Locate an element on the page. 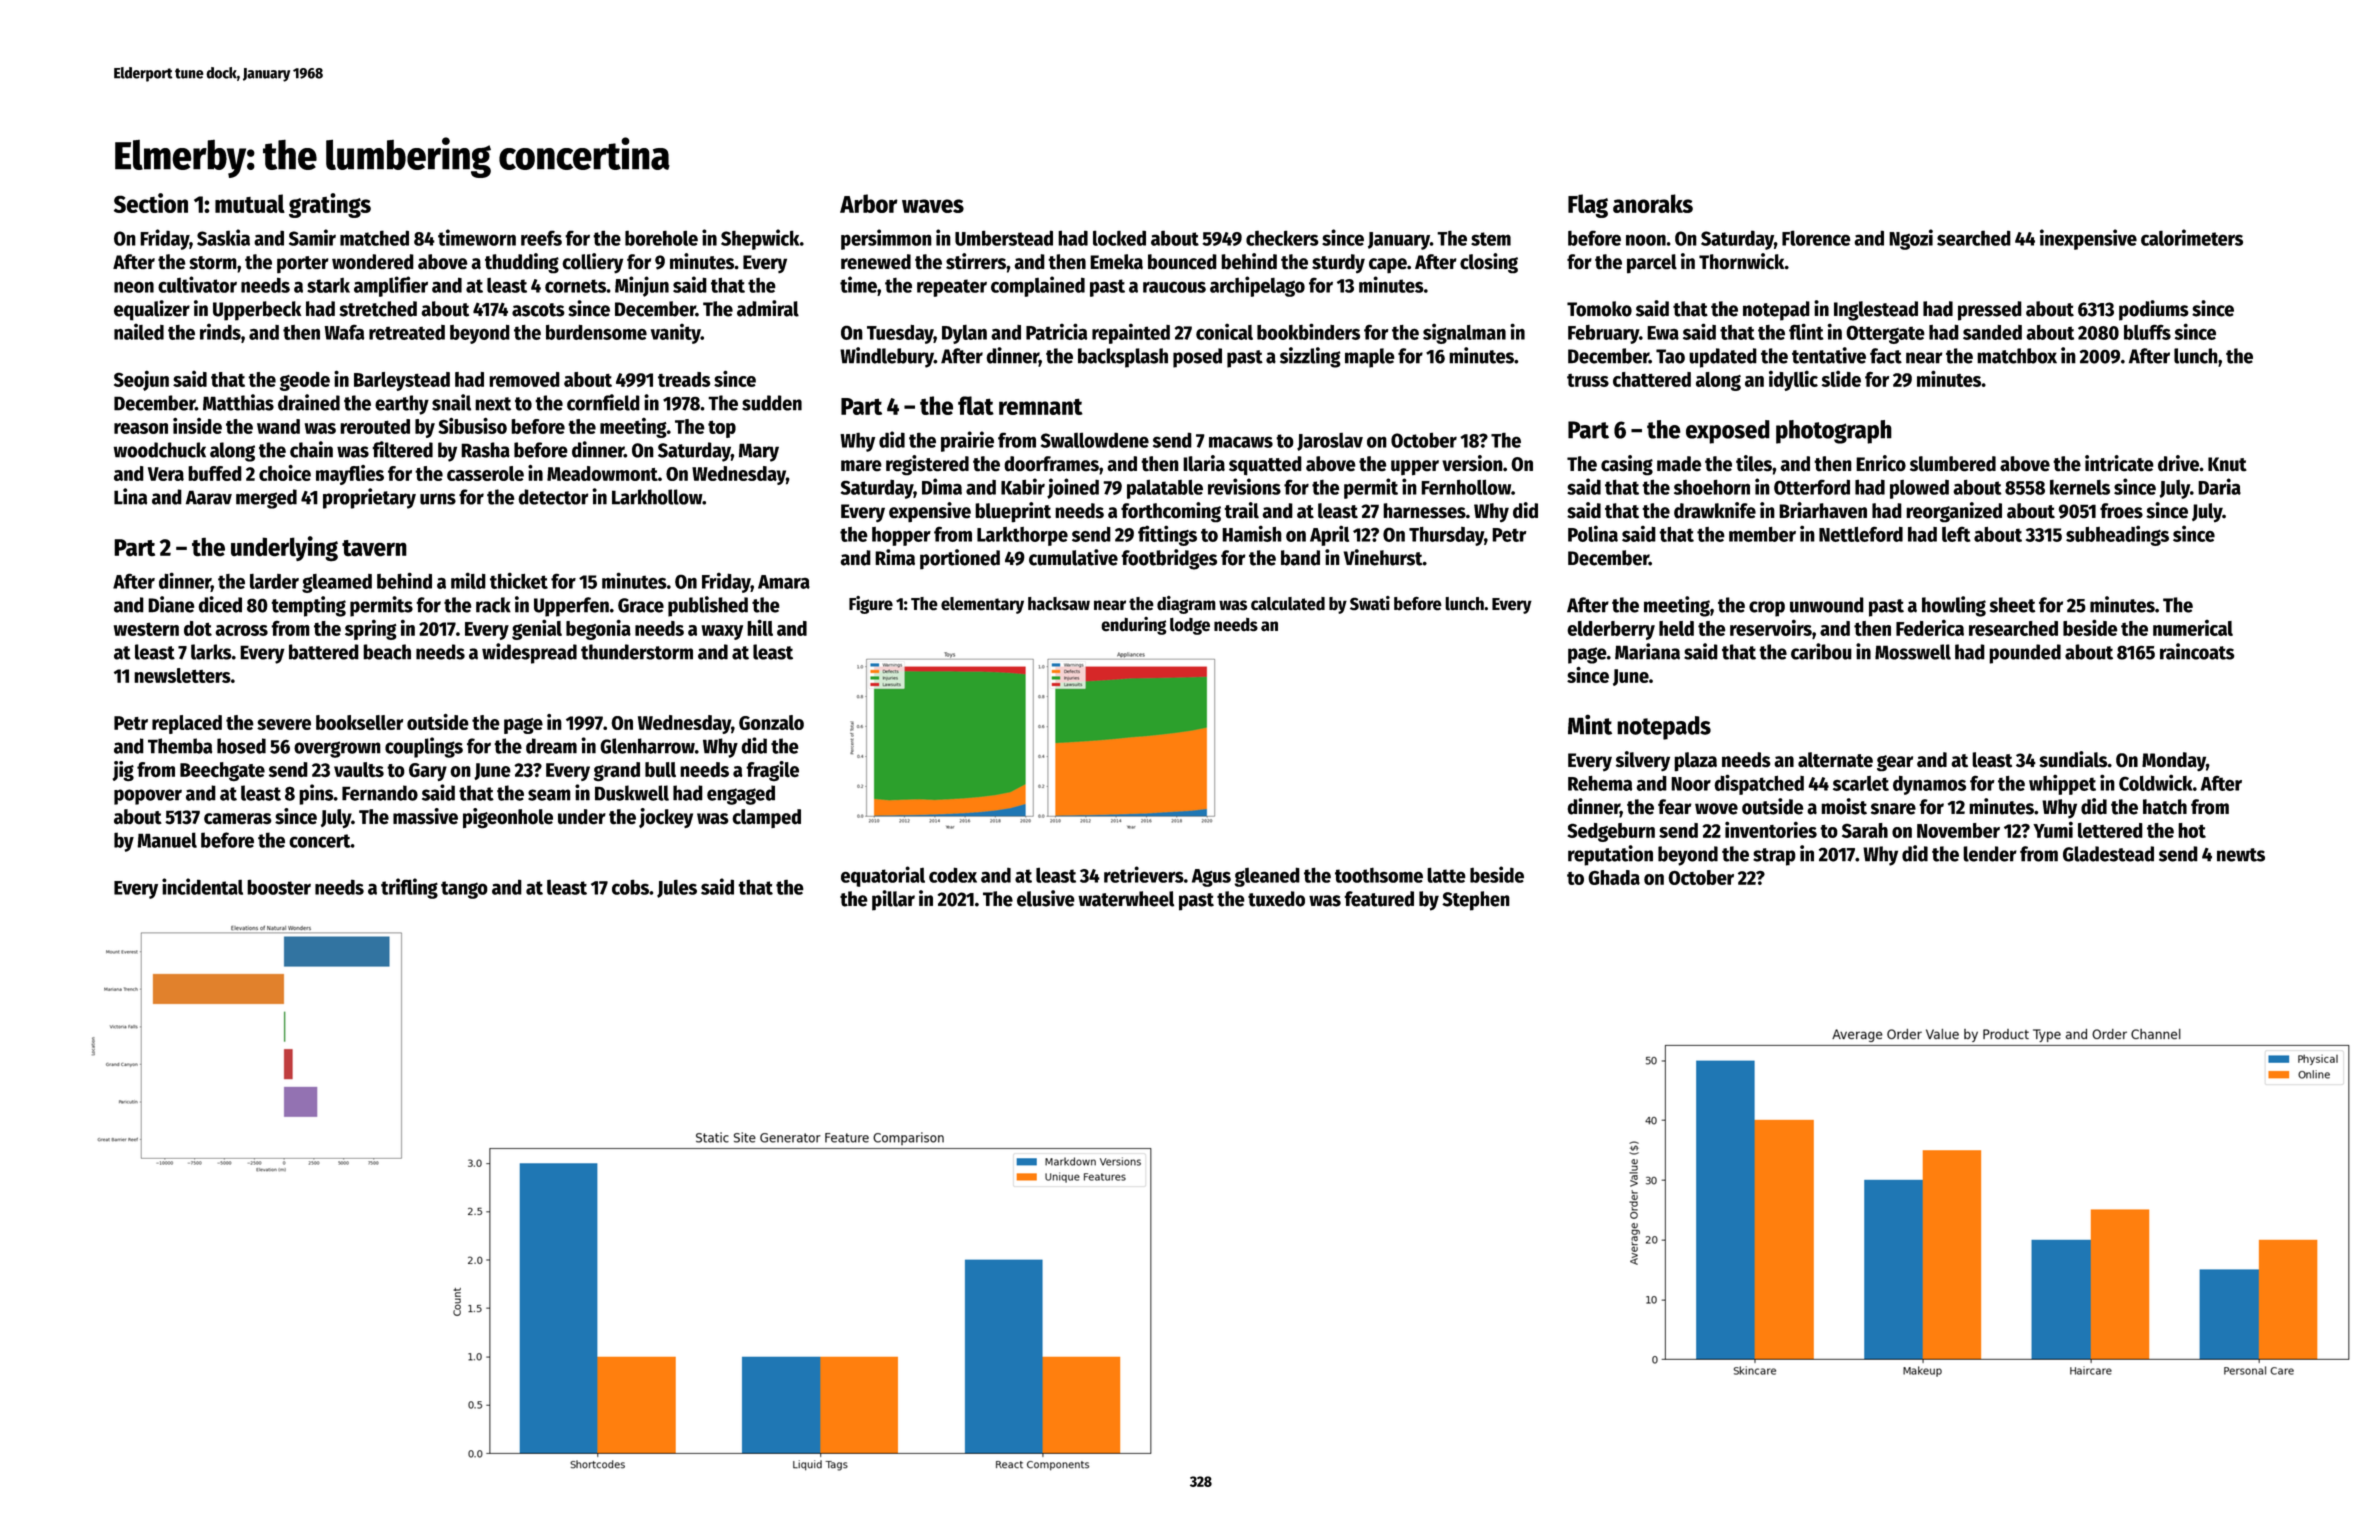 This document has height=1540, width=2380. Ngozi is located at coordinates (1911, 239).
